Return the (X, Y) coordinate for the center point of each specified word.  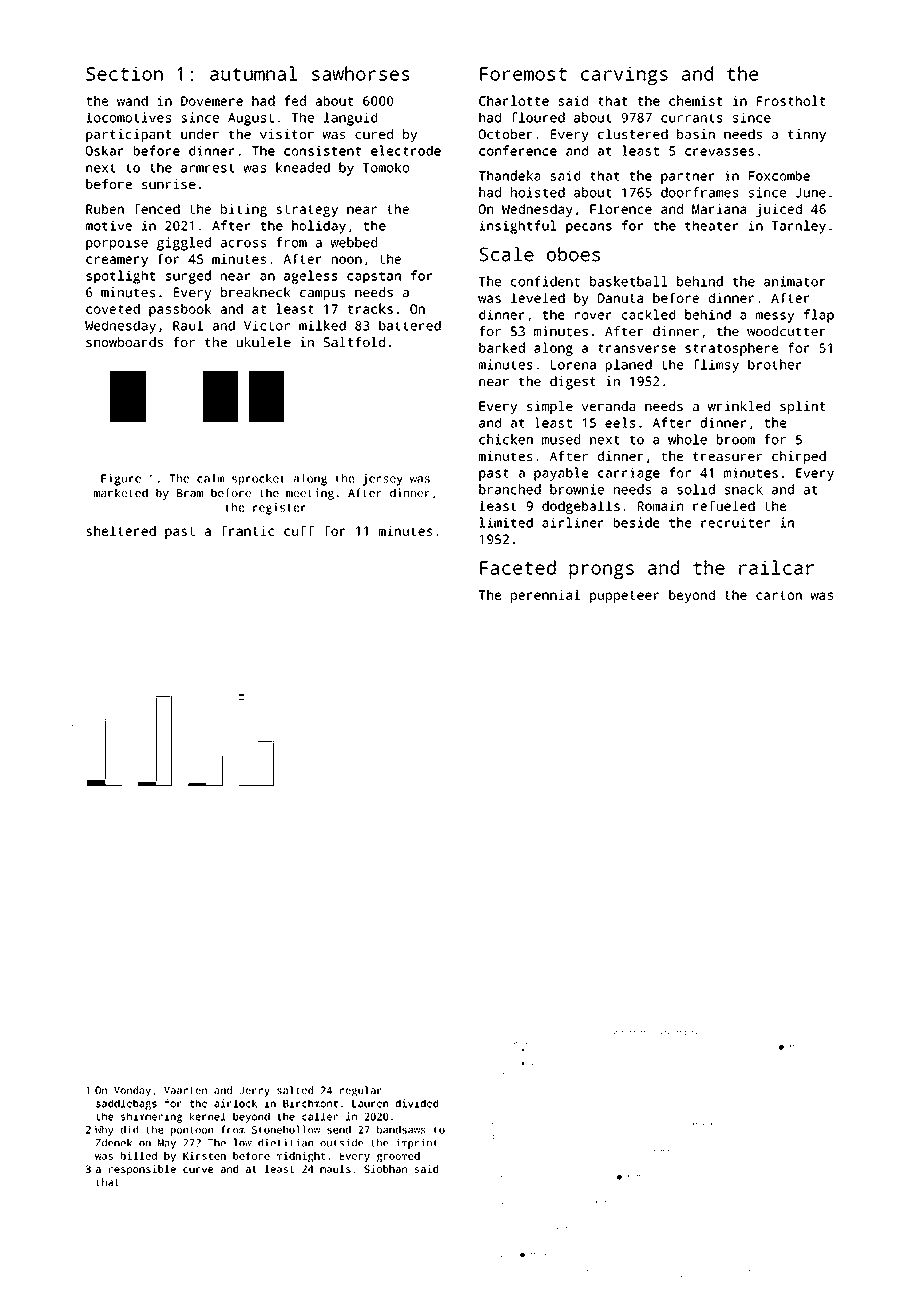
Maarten (185, 1090)
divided (417, 1103)
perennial (545, 596)
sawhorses (361, 73)
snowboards (124, 342)
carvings (624, 75)
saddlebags (126, 1104)
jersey (383, 480)
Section (124, 73)
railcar (776, 567)
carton (779, 595)
